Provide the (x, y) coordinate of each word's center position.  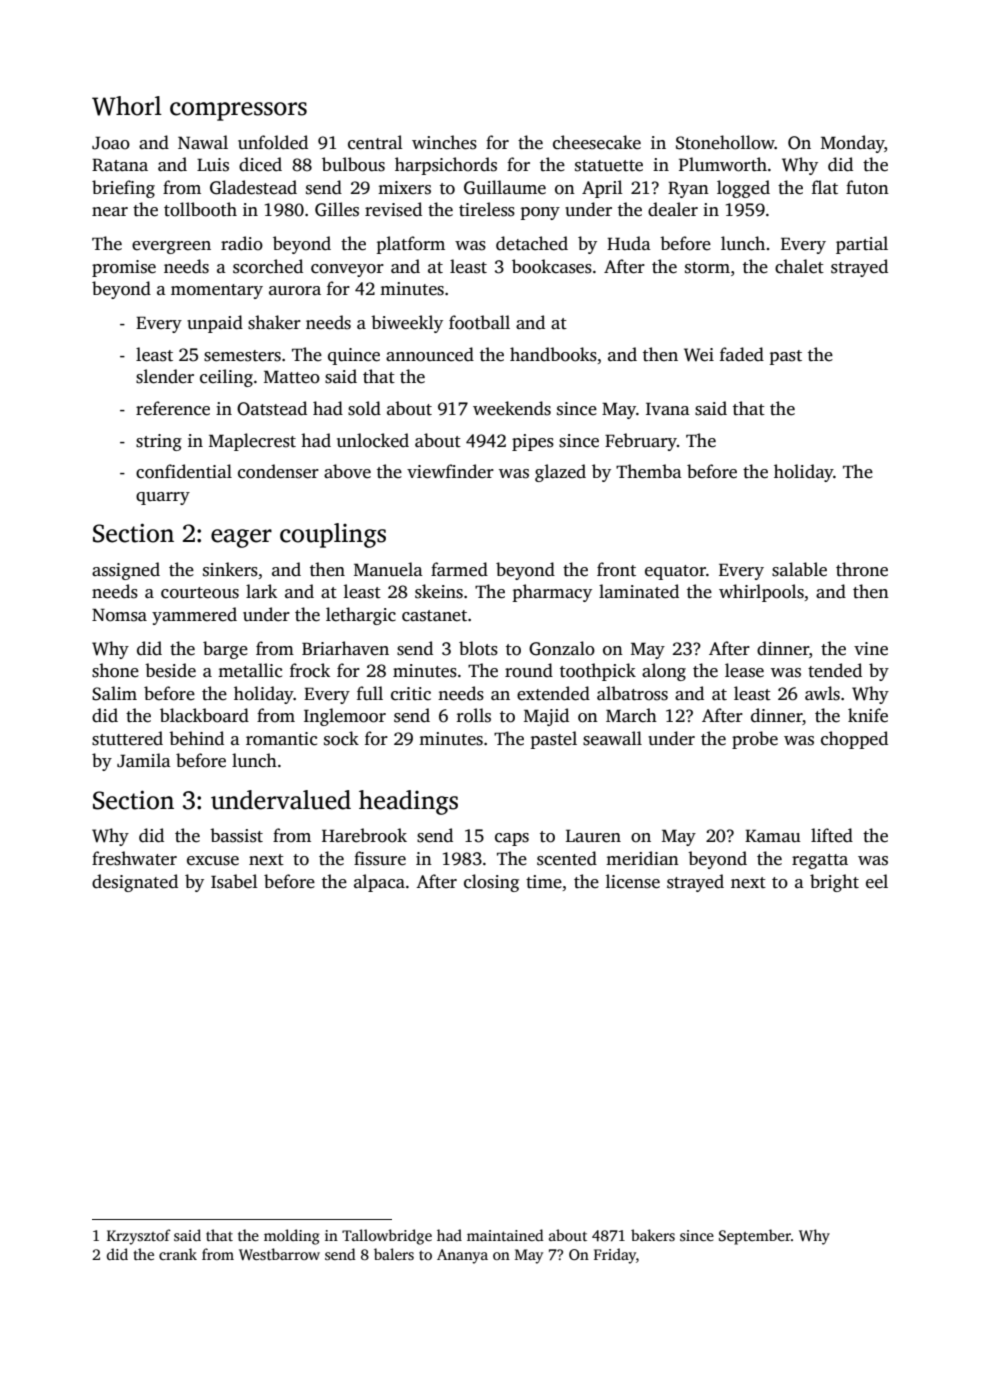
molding (292, 1237)
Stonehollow (725, 142)
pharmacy (552, 593)
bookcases (552, 266)
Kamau (773, 836)
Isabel (234, 881)
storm (707, 268)
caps (512, 839)
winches (444, 142)
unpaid (215, 324)
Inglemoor (345, 717)
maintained (505, 1235)
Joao (111, 143)
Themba (649, 471)
